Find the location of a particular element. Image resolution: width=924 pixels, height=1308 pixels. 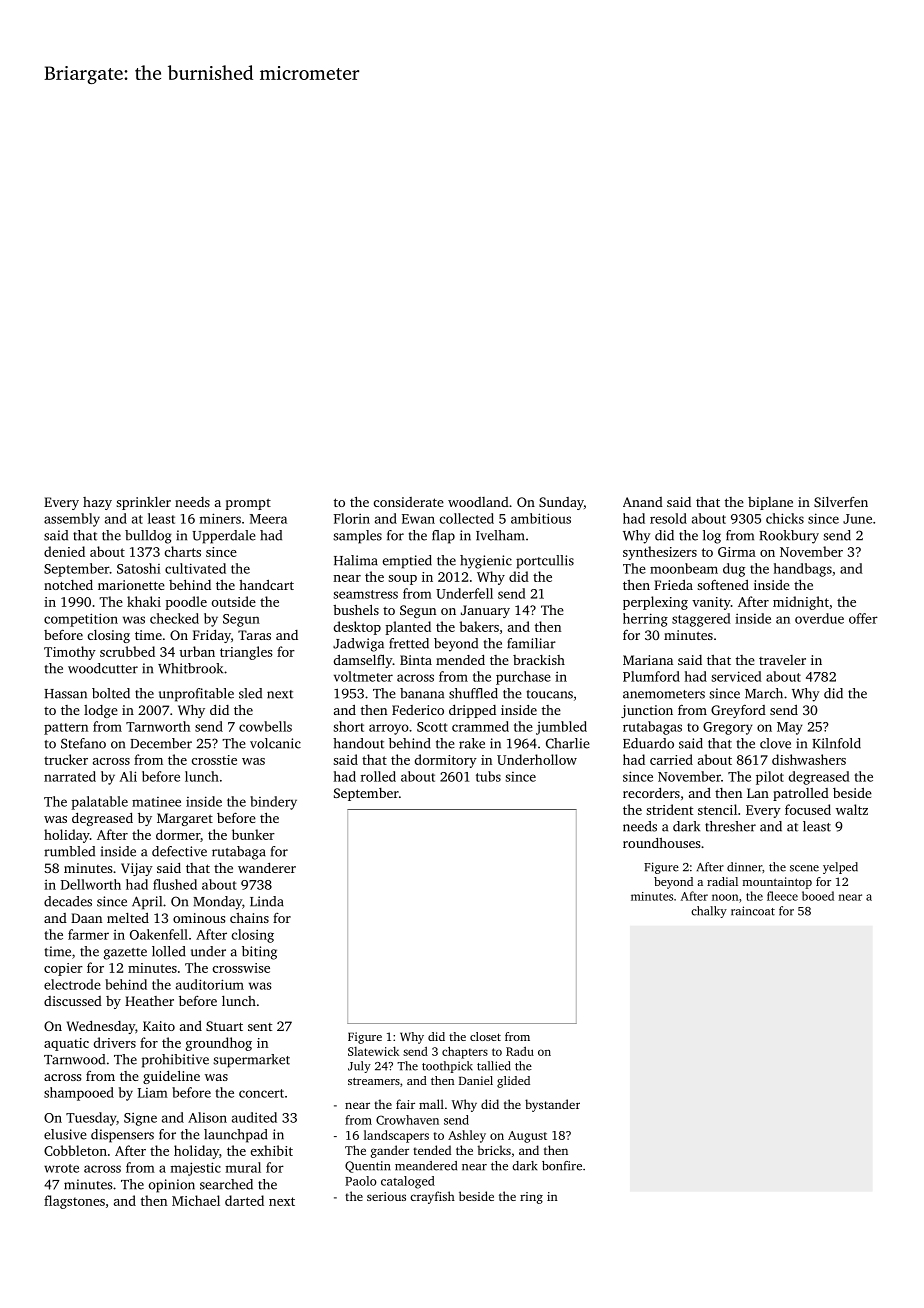

Radu is located at coordinates (520, 1051).
